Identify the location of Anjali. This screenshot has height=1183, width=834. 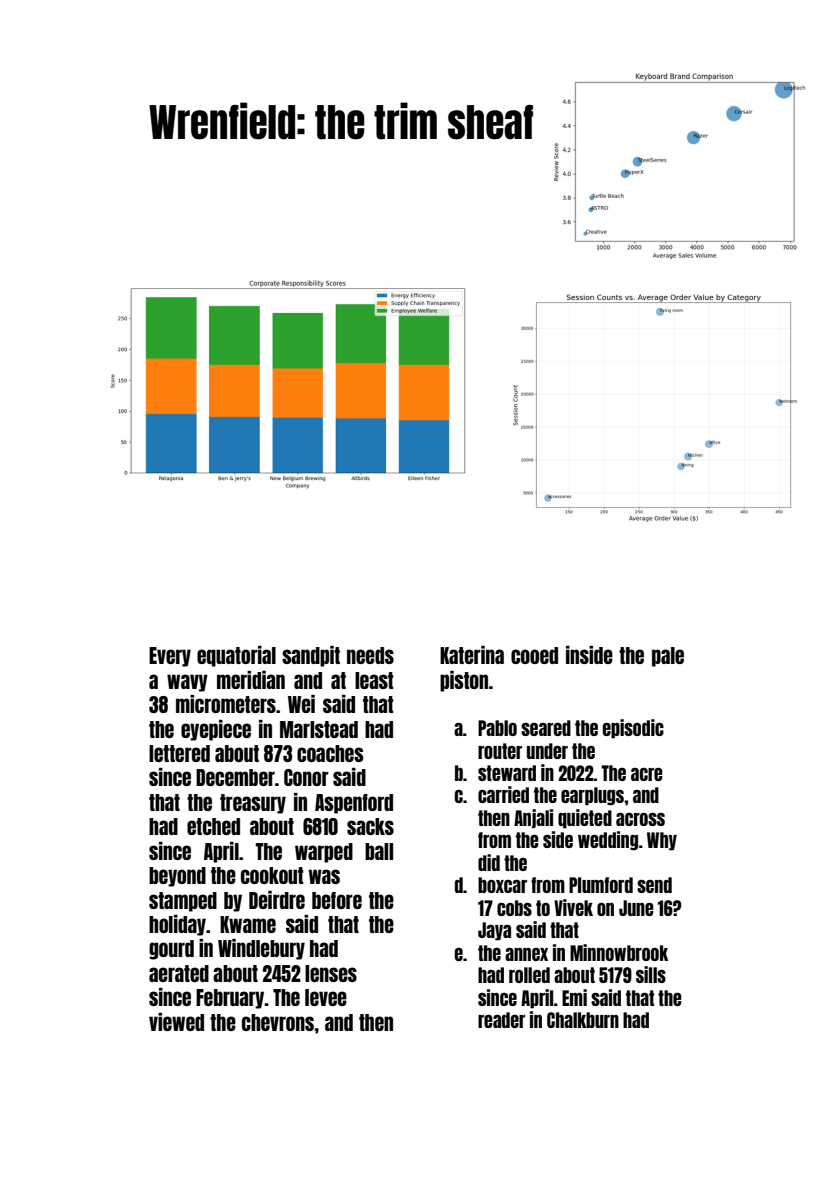
(533, 818).
